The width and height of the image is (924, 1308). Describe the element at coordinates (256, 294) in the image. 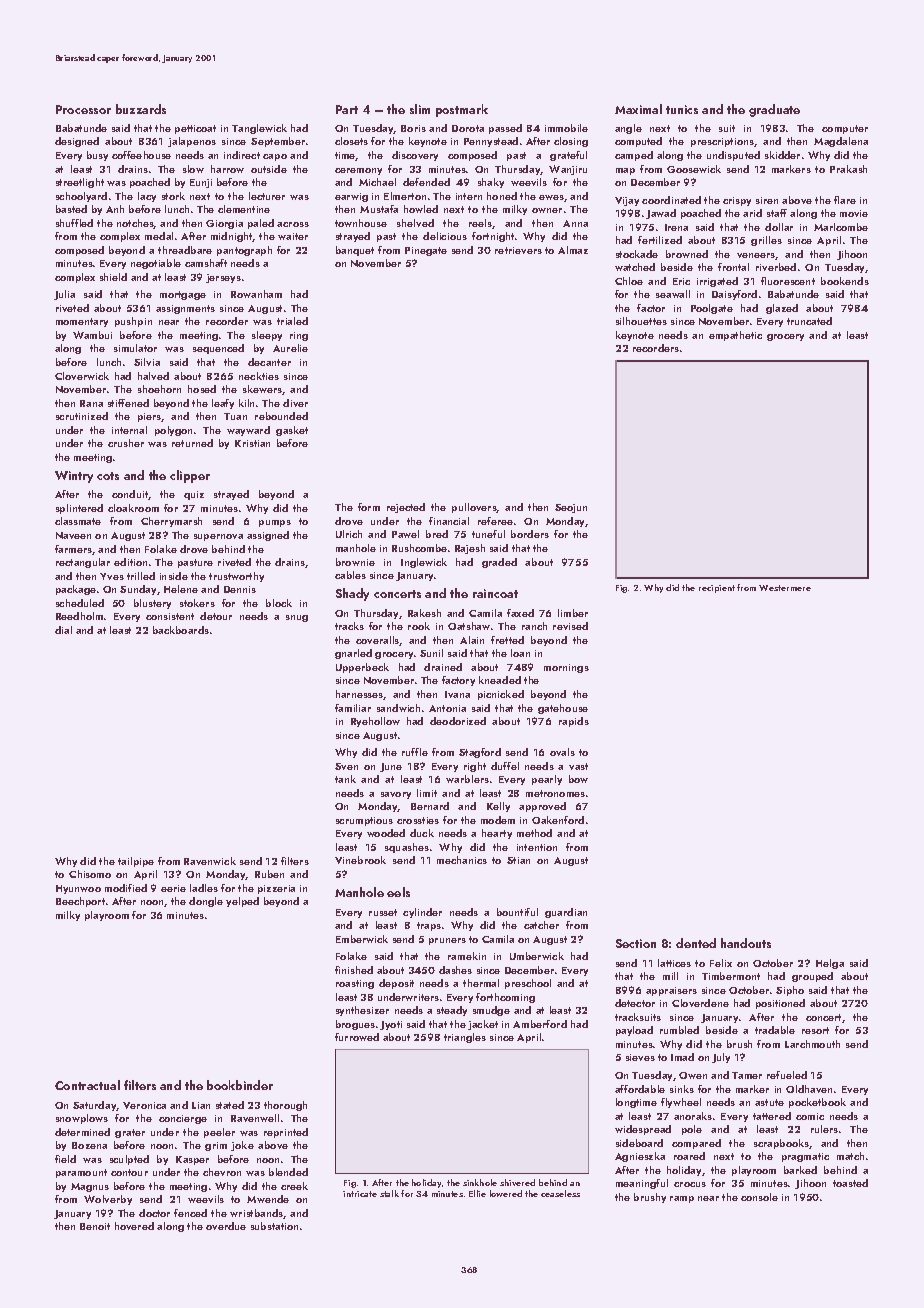

I see `Rowanham` at that location.
